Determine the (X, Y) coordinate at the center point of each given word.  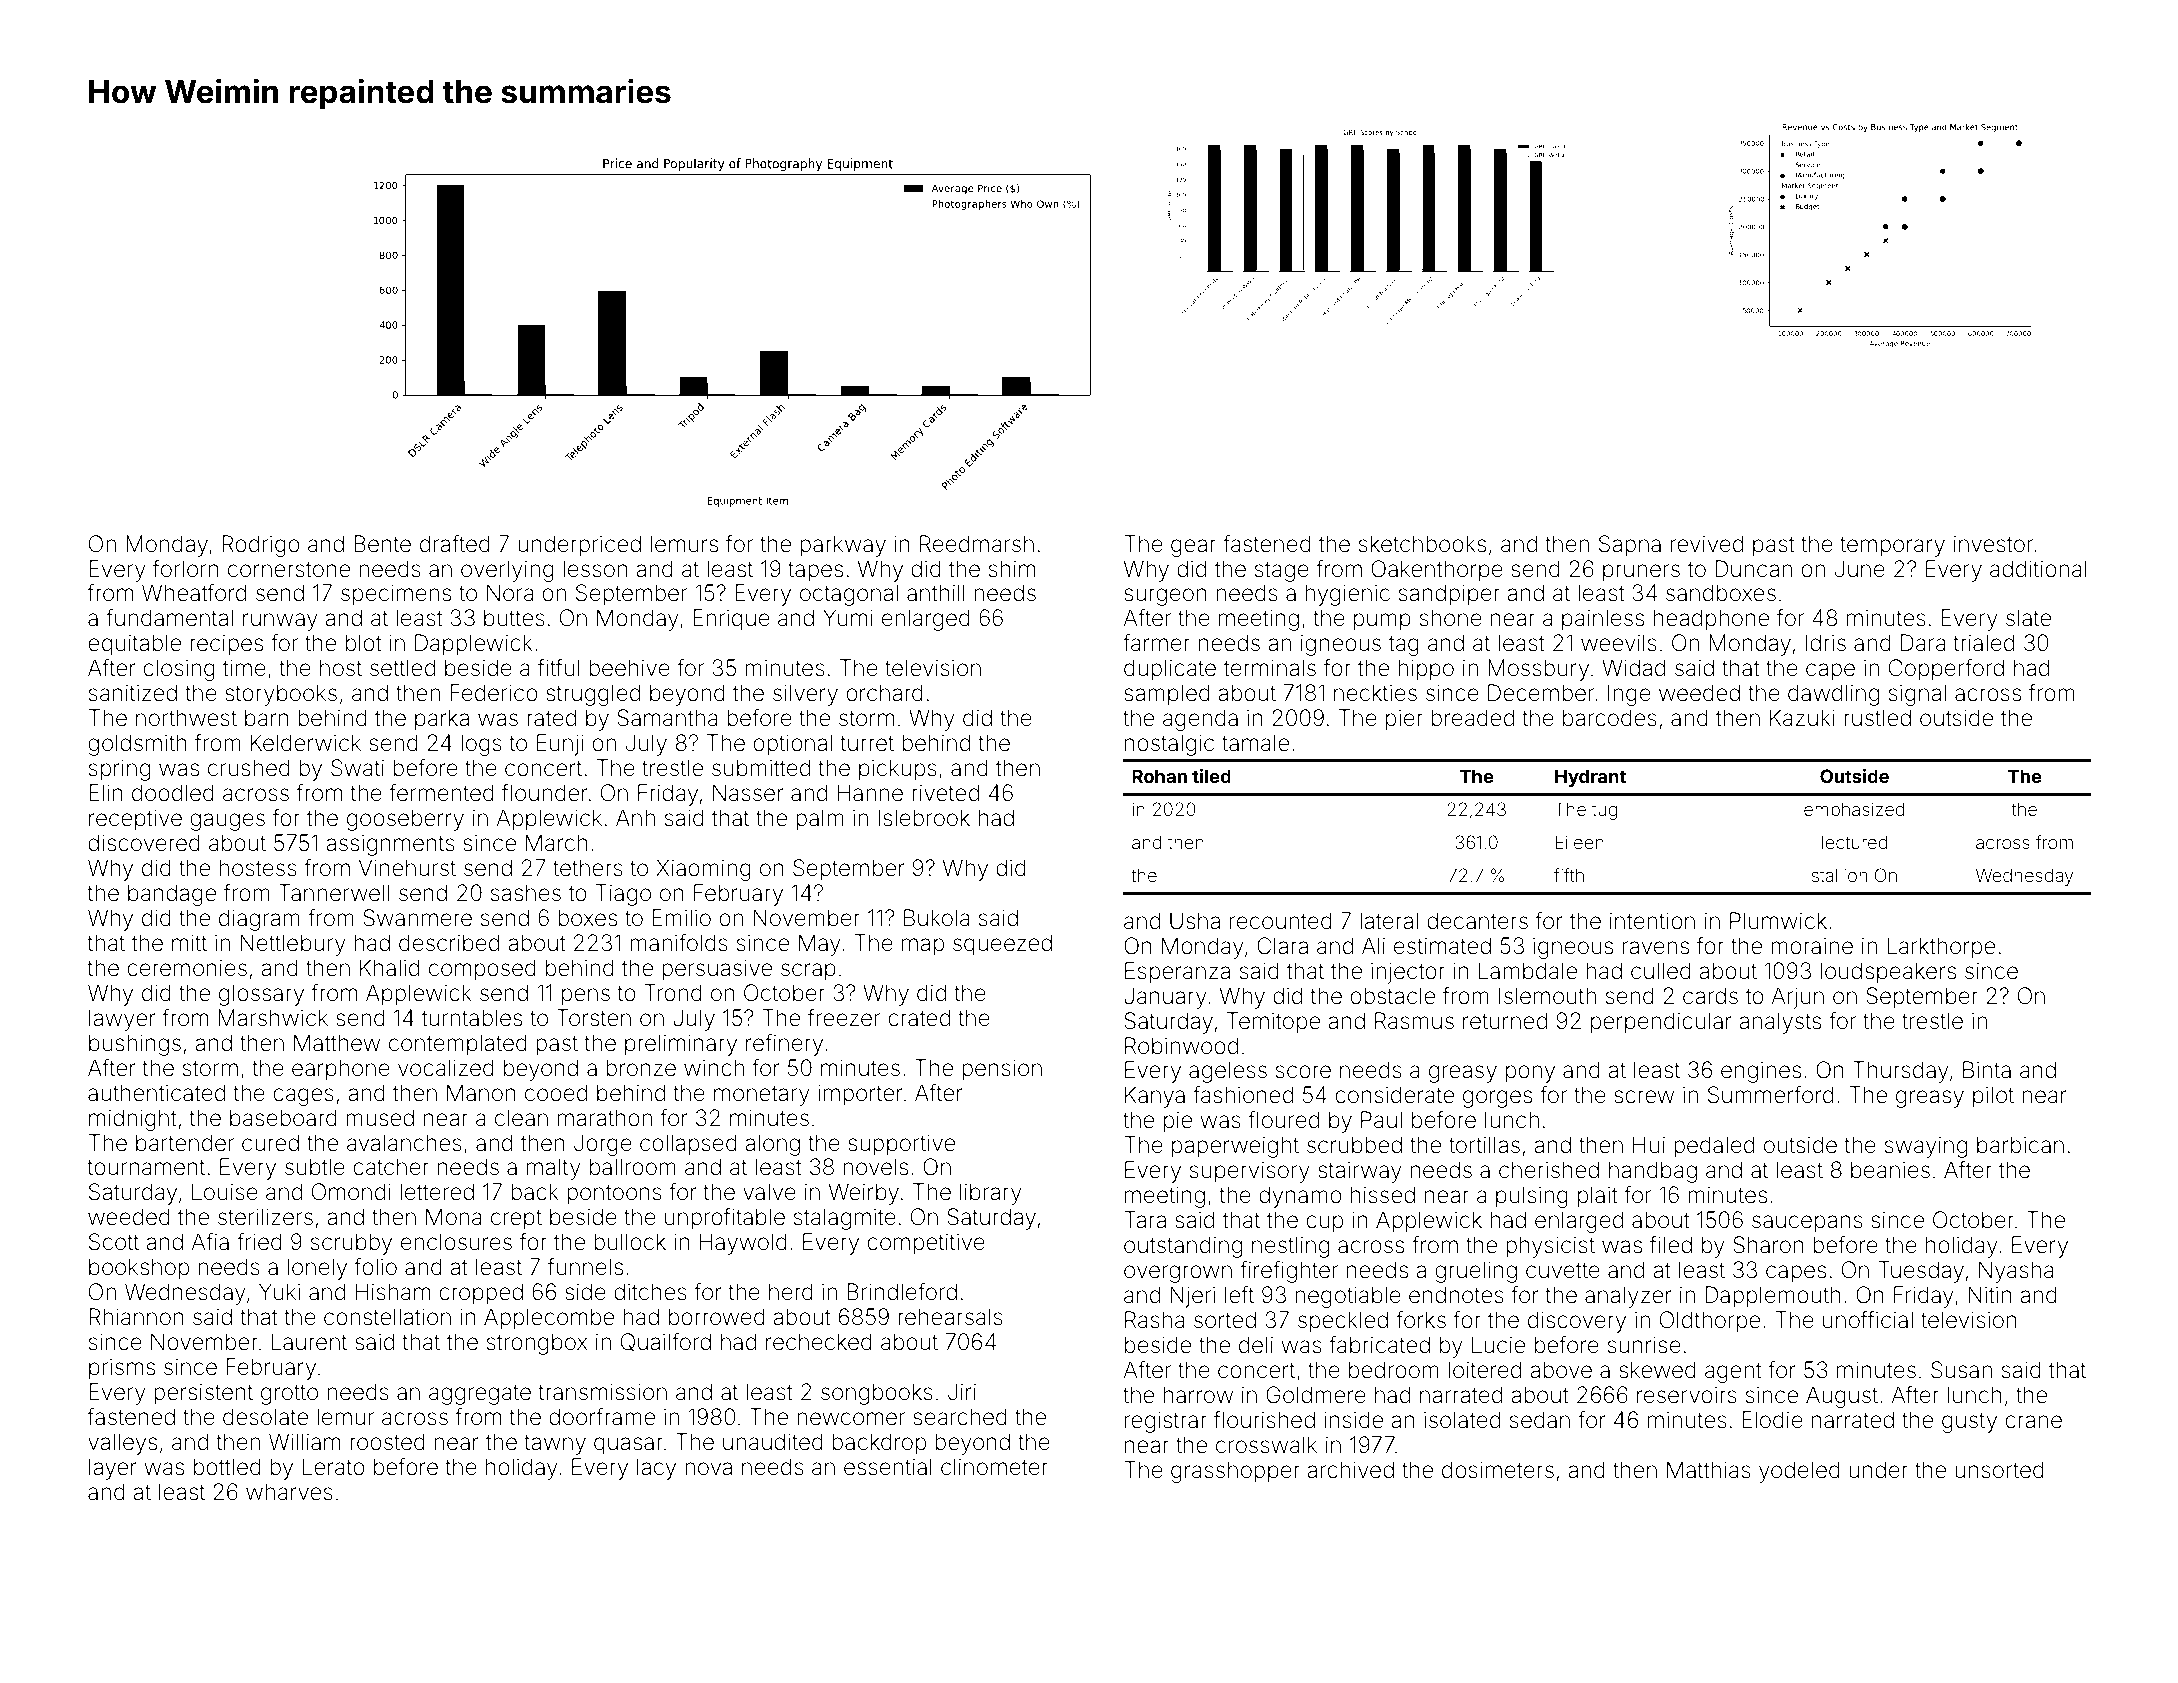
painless (1603, 620)
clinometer (994, 1467)
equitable (134, 645)
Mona (453, 1217)
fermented (441, 793)
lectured (1854, 842)
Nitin (1990, 1294)
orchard (884, 693)
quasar (628, 1446)
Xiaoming (703, 870)
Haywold (743, 1244)
